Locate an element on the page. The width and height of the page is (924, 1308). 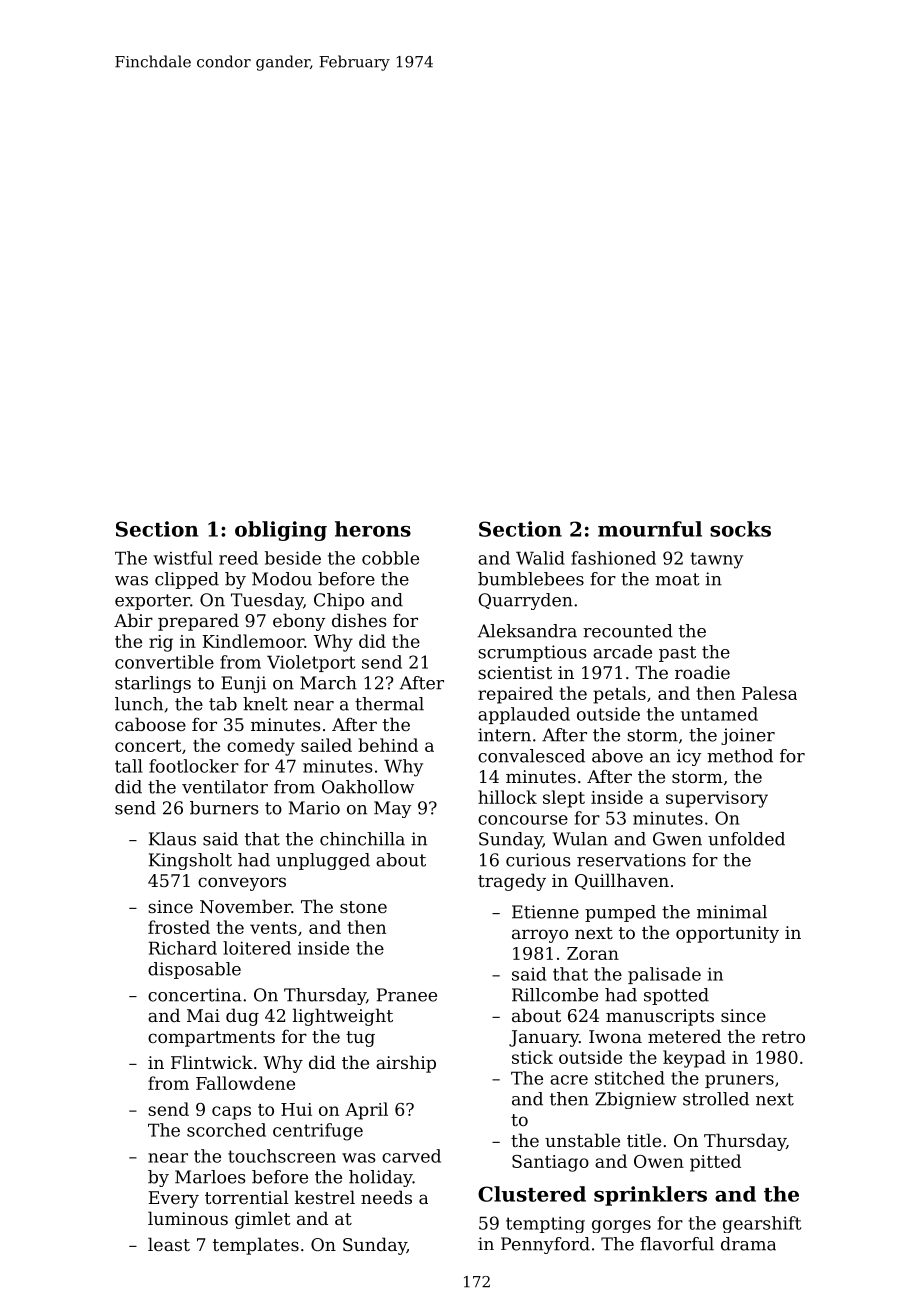
dishes is located at coordinates (359, 620).
